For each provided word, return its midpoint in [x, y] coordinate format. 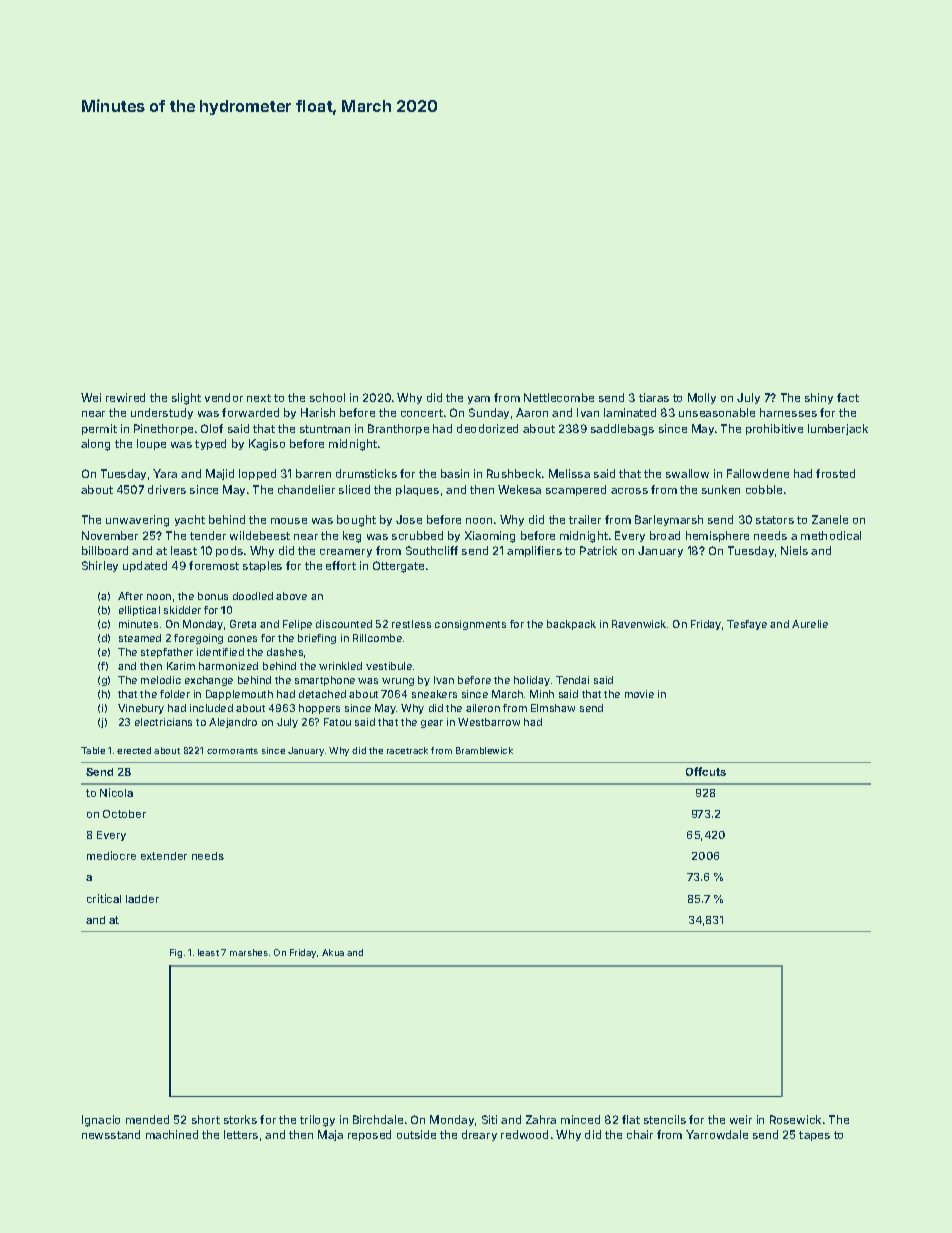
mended [147, 1119]
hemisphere [717, 536]
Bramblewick [484, 750]
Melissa [569, 473]
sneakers [434, 694]
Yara [165, 473]
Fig [176, 953]
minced [580, 1119]
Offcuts [706, 771]
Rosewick [795, 1119]
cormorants [232, 751]
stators [775, 520]
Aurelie [810, 624]
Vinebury [141, 709]
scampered [576, 490]
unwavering [137, 521]
